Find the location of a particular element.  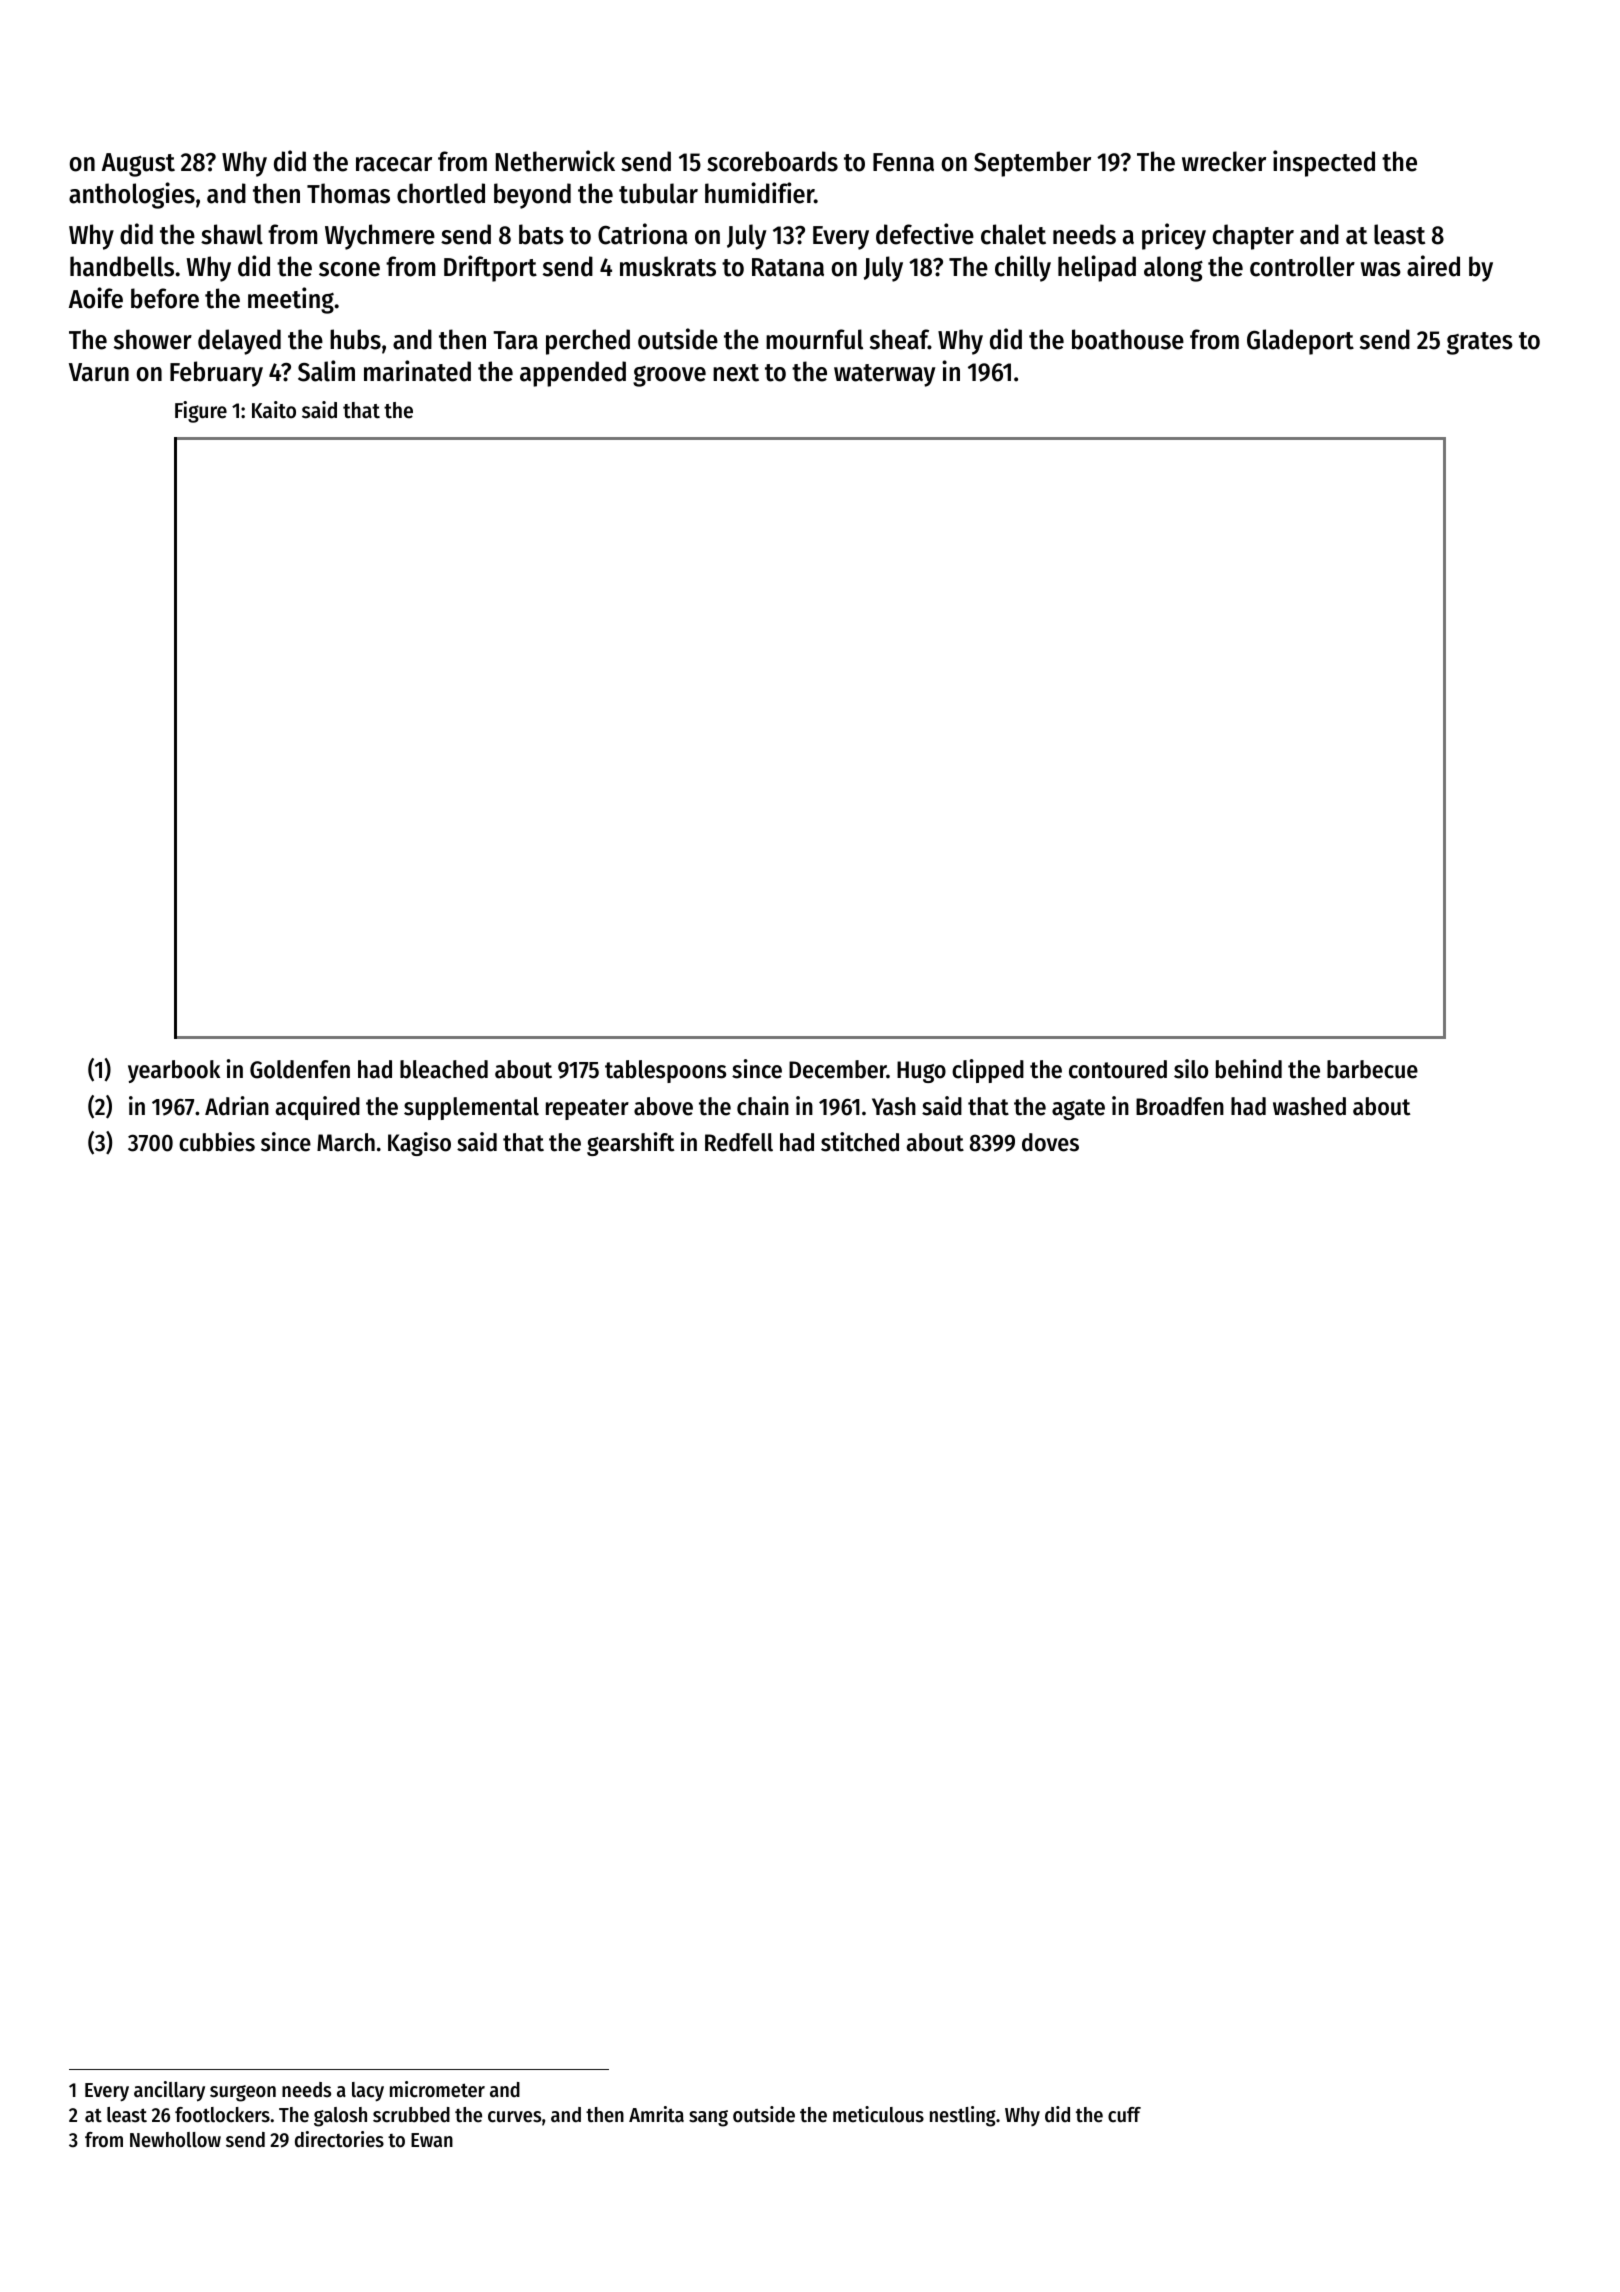

chalet is located at coordinates (1013, 234).
